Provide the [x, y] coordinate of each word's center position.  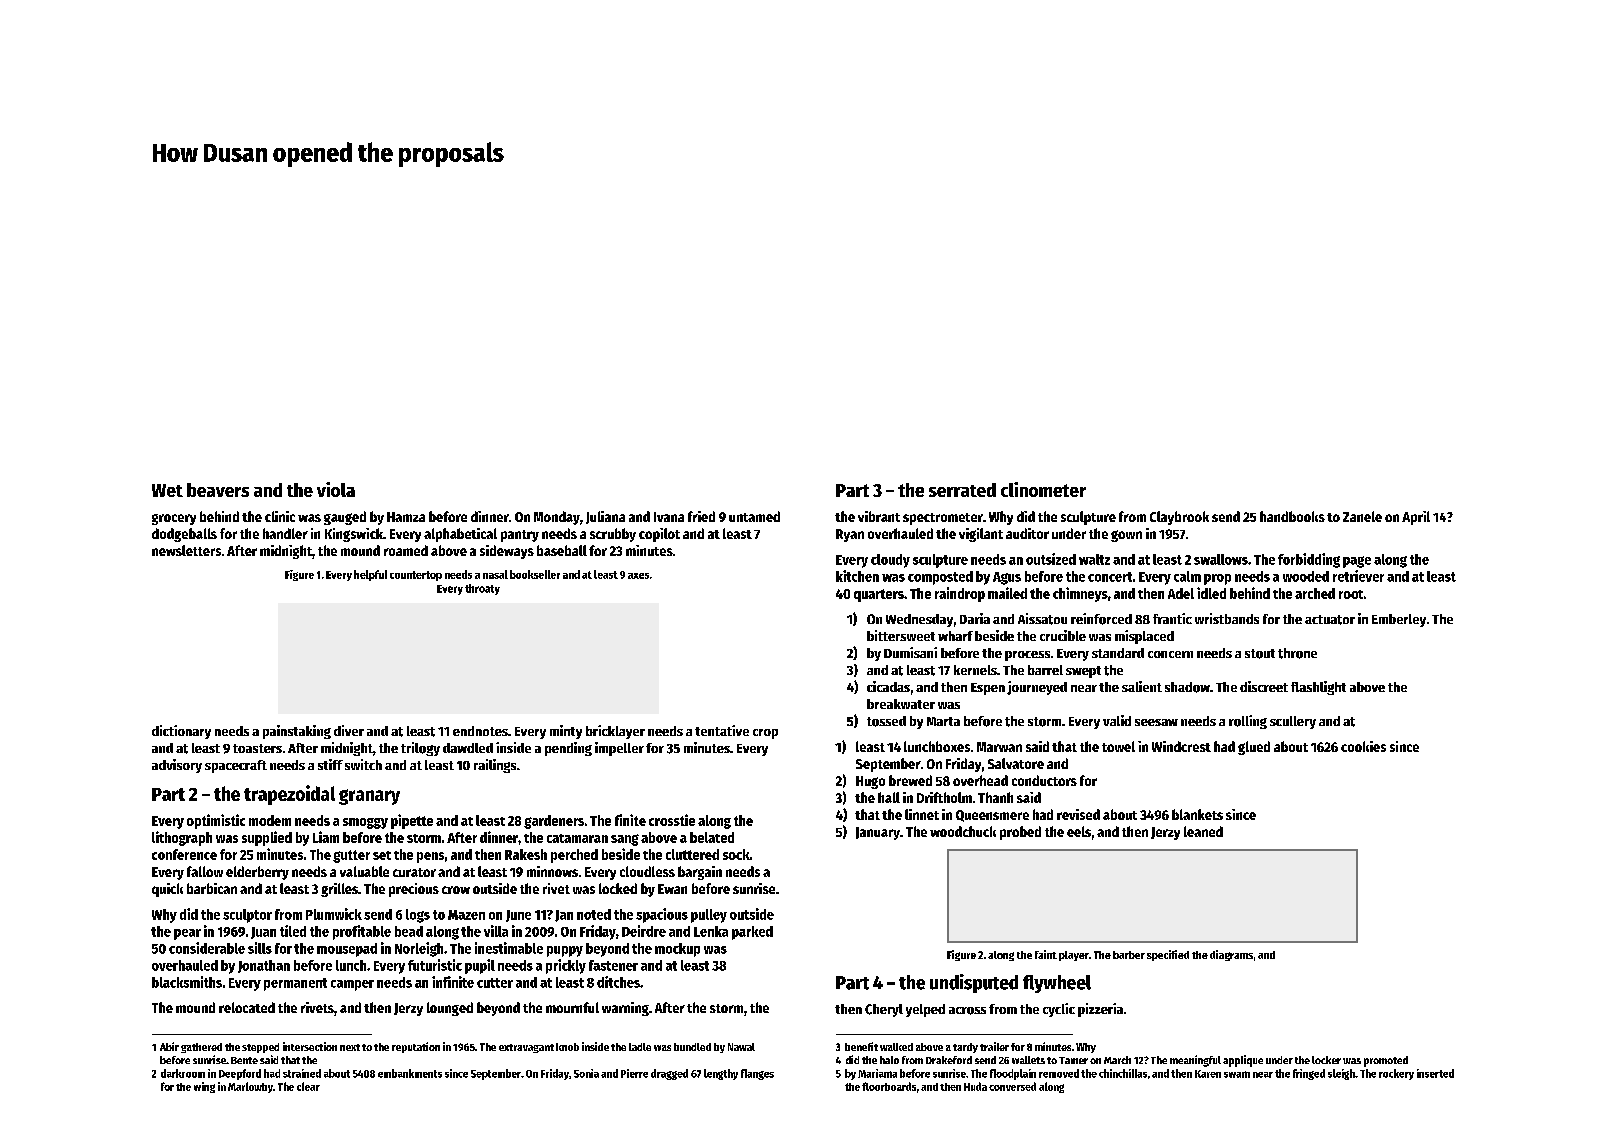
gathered [201, 1048]
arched [1315, 593]
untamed [754, 516]
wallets [1028, 1060]
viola [336, 489]
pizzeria [1100, 1010]
